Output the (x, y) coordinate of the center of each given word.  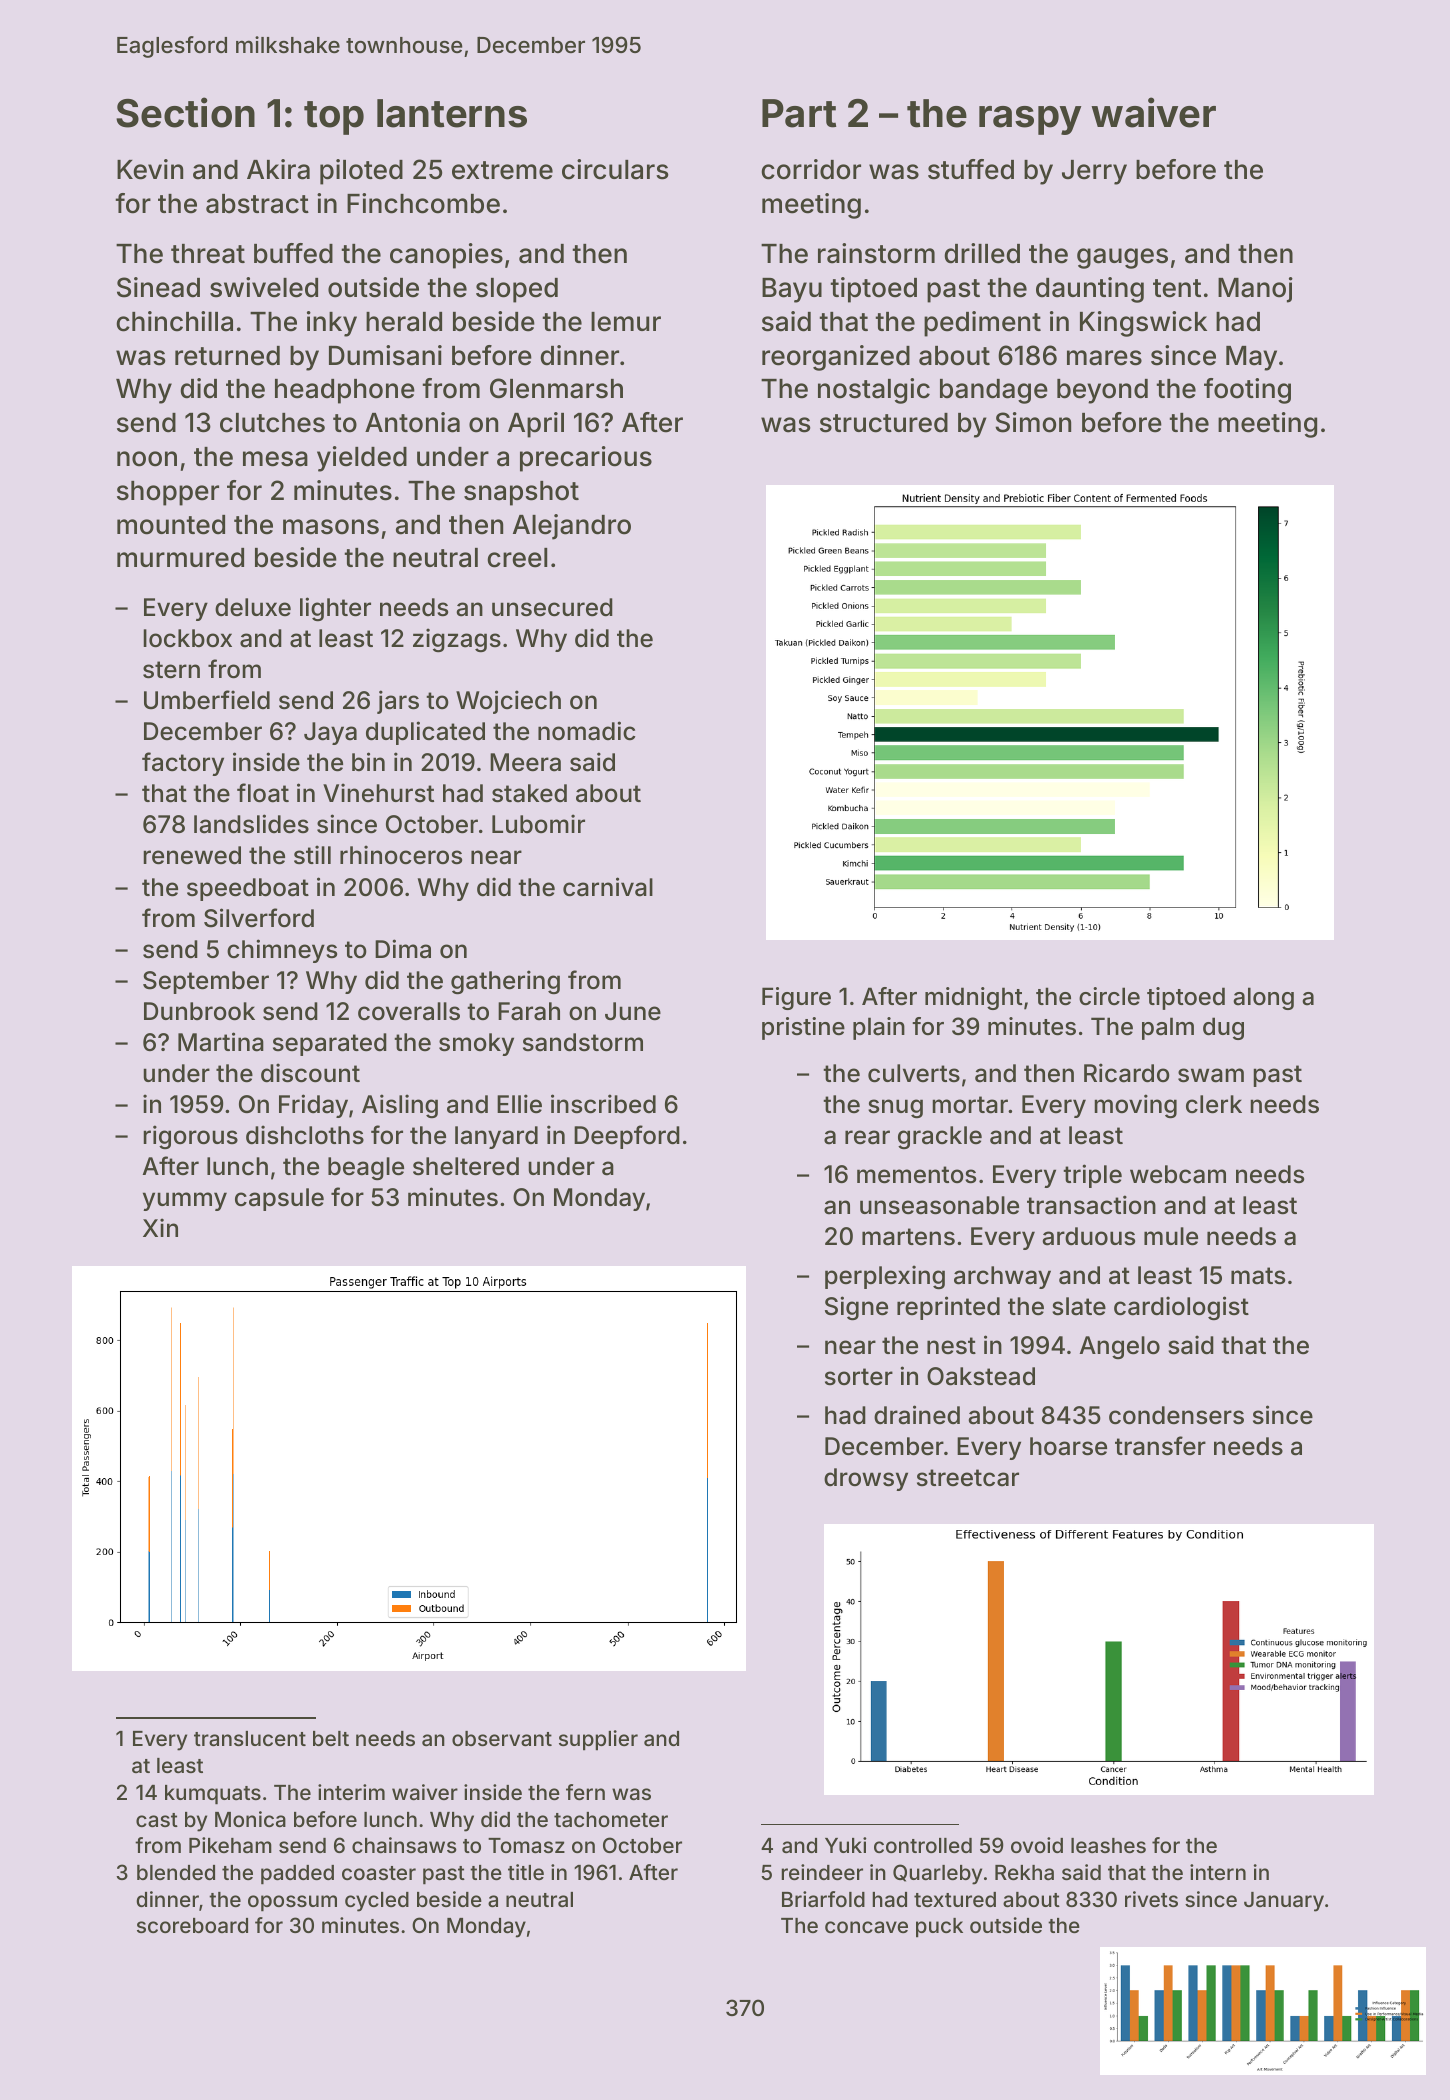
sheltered (466, 1166)
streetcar (968, 1478)
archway (1002, 1277)
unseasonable (939, 1205)
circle (1109, 996)
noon (147, 459)
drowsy (866, 1479)
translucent (250, 1738)
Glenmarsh (556, 388)
